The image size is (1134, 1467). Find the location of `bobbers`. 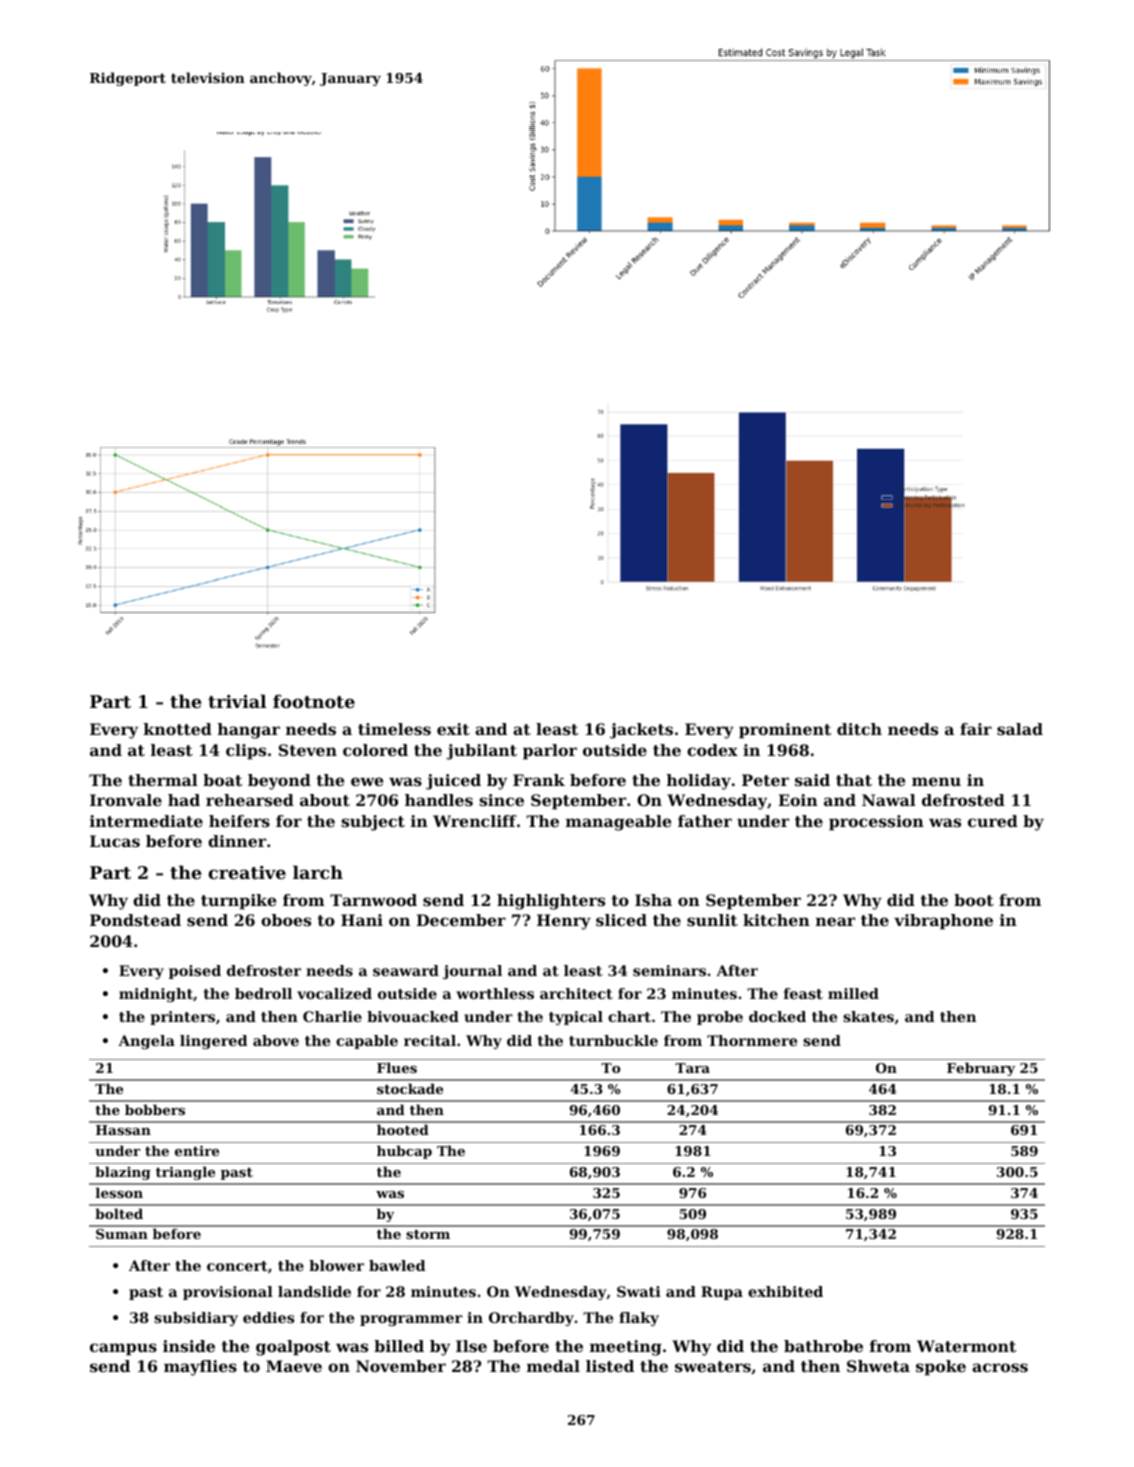

bobbers is located at coordinates (155, 1109).
